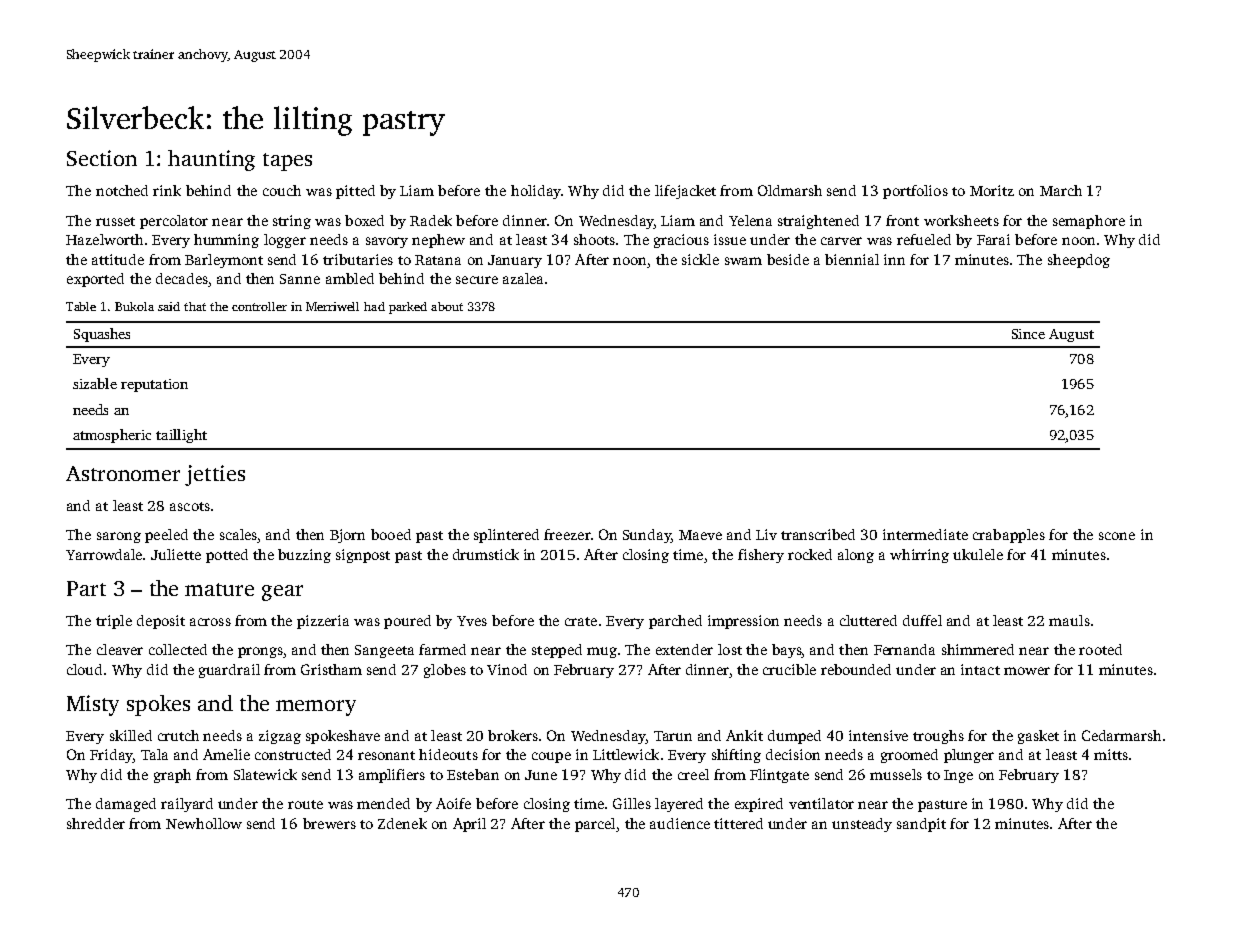 The width and height of the screenshot is (1233, 952). What do you see at coordinates (1117, 536) in the screenshot?
I see `scone` at bounding box center [1117, 536].
